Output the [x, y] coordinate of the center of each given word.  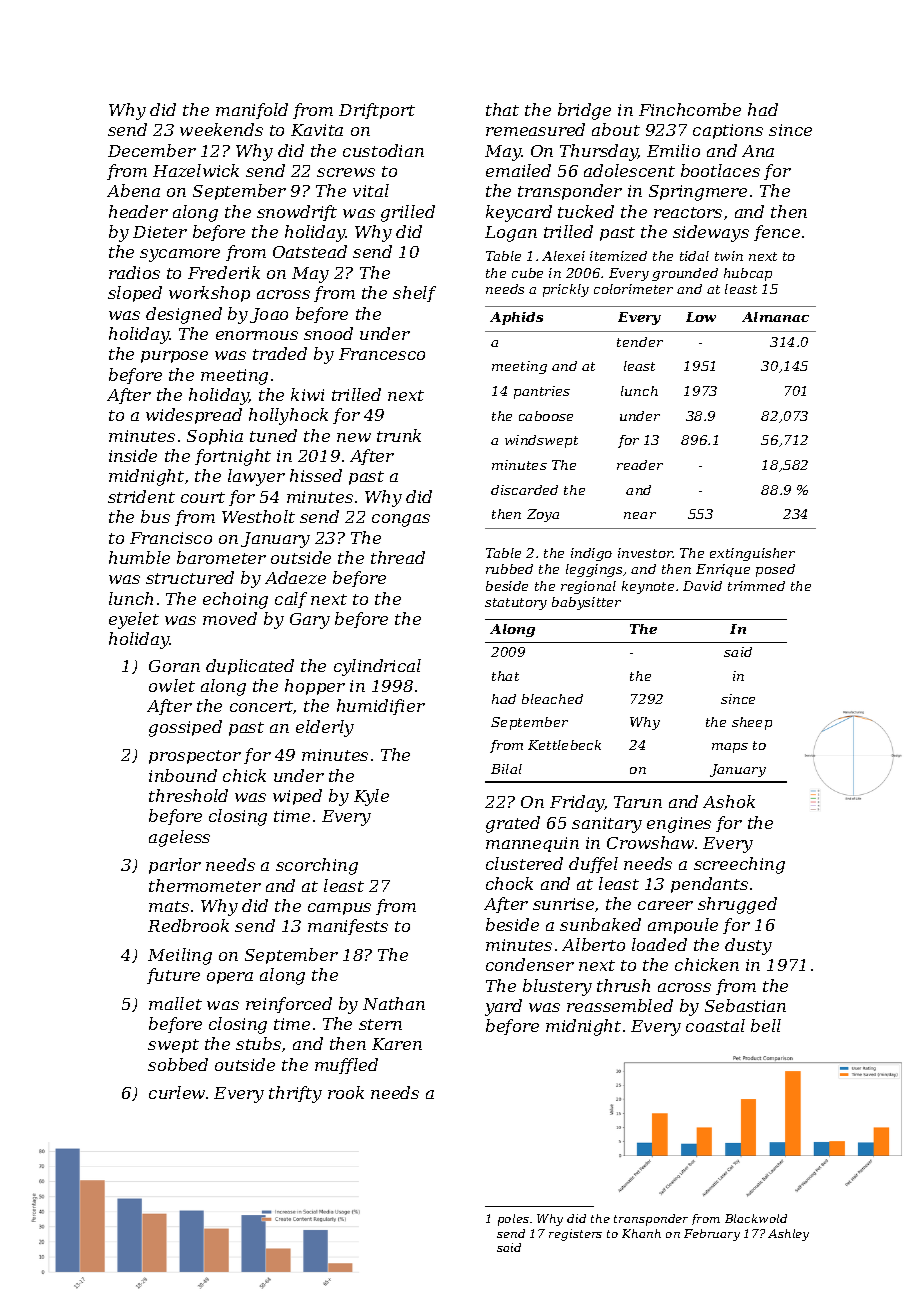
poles [513, 1220]
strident [141, 496]
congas [401, 520]
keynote [648, 587]
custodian [383, 150]
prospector [195, 757]
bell [766, 1025]
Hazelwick [196, 170]
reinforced [289, 1005]
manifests [348, 927]
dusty [748, 946]
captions [728, 131]
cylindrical [377, 667]
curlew [177, 1092]
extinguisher [752, 554]
